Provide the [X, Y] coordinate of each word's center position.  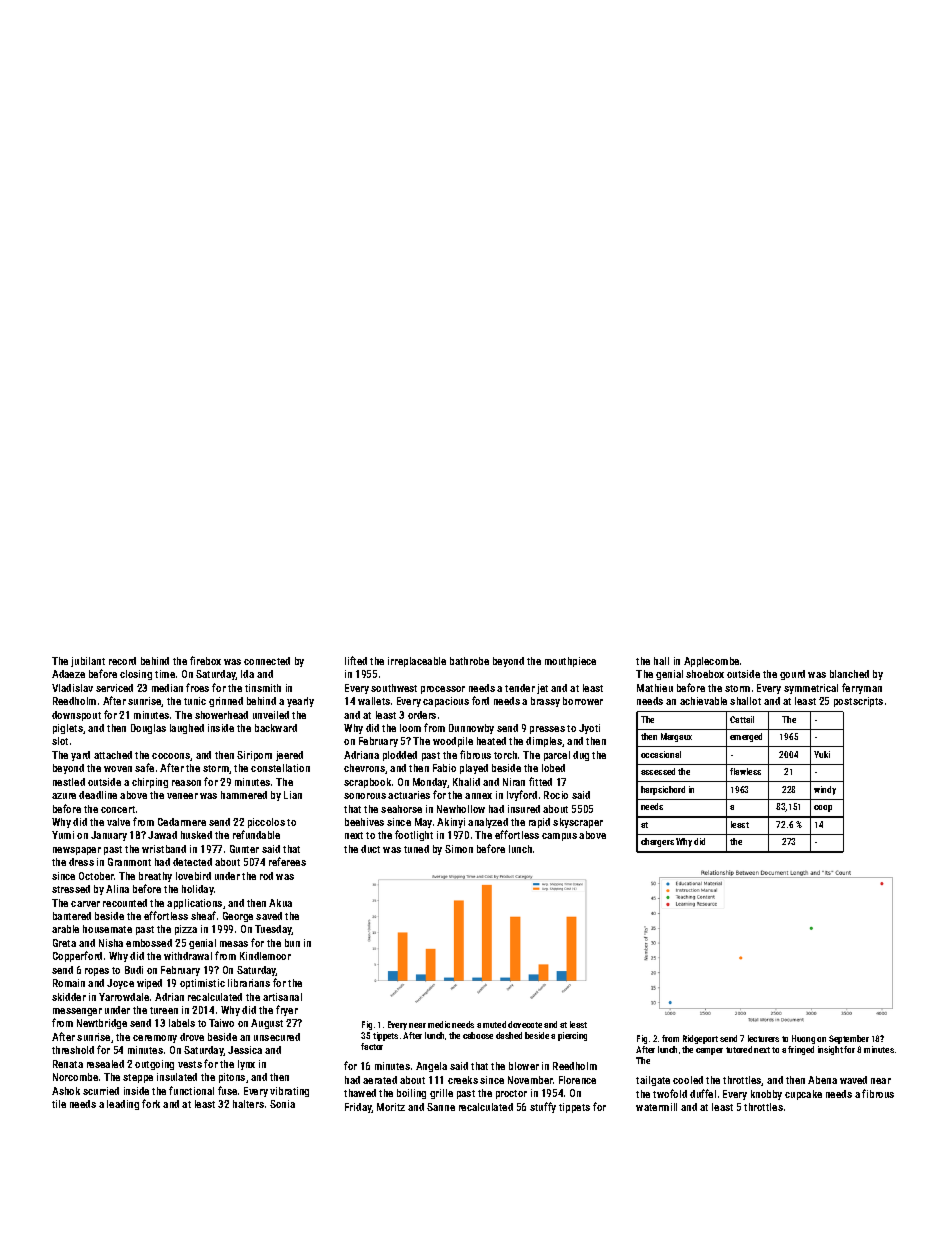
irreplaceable [417, 662]
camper [709, 1051]
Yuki [822, 754]
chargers [657, 842]
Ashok [66, 1091]
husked [196, 835]
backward [276, 728]
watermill [656, 1107]
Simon [459, 849]
